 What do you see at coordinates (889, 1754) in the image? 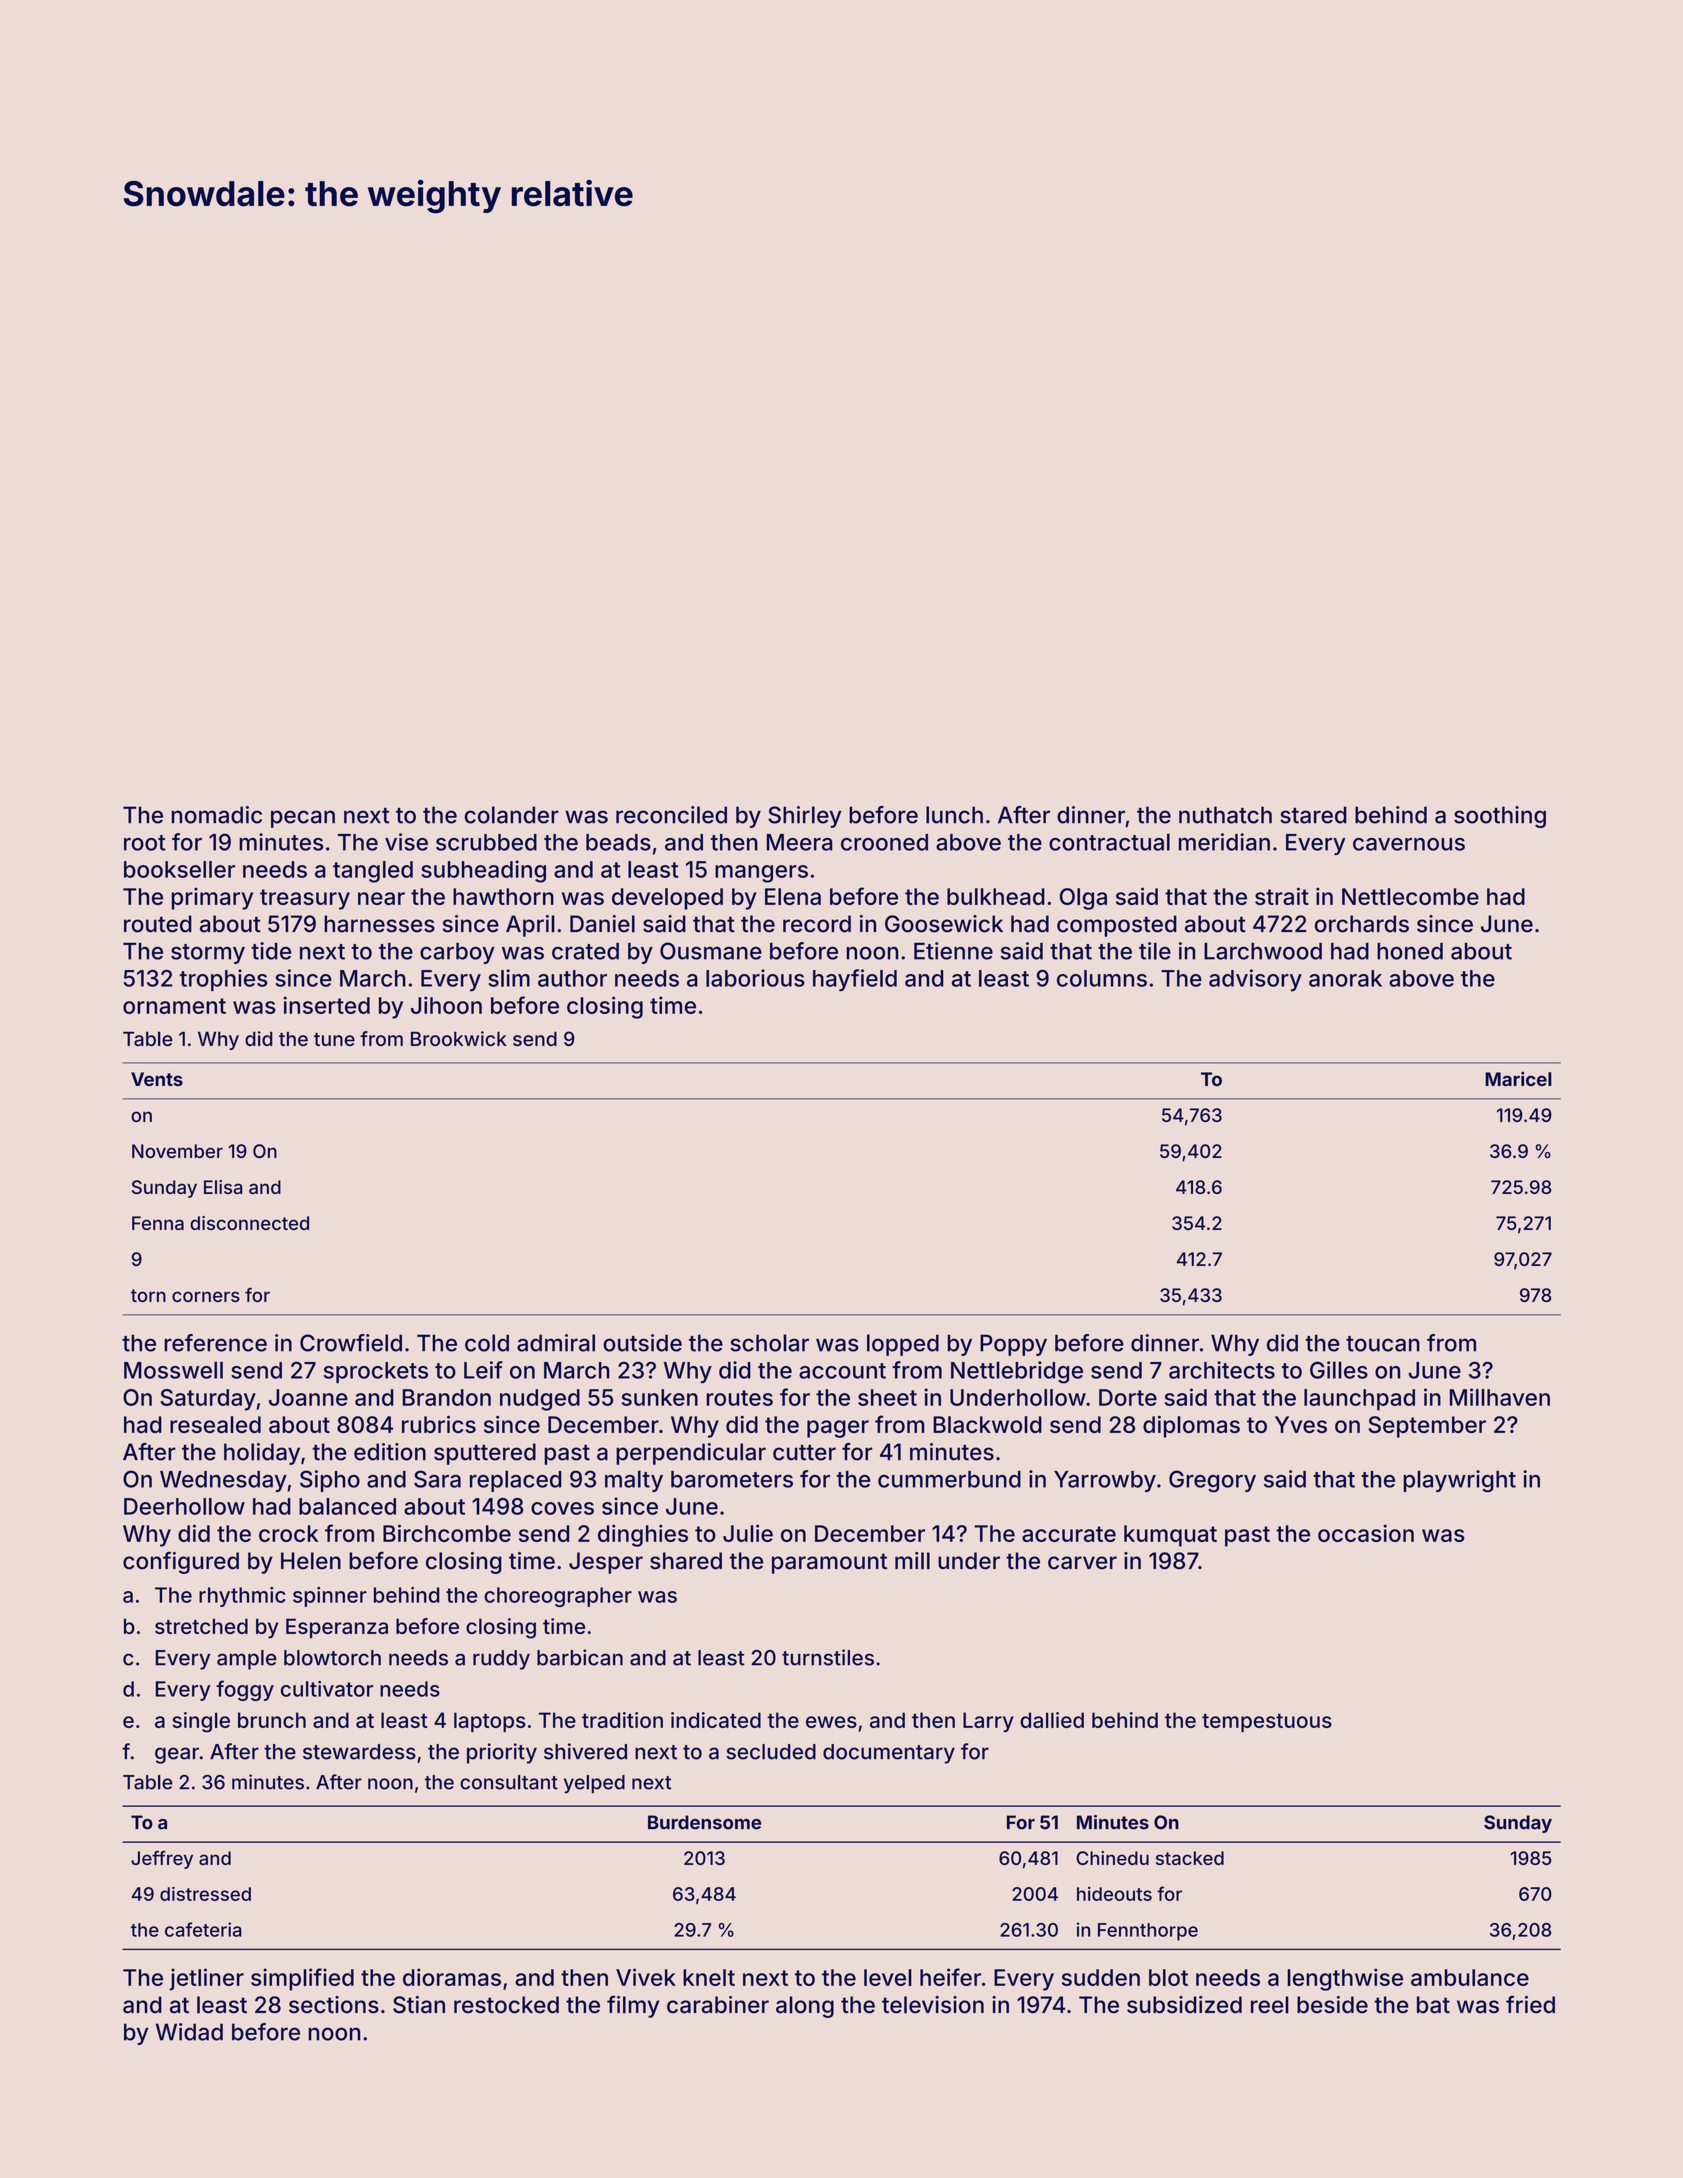
I see `documentary` at bounding box center [889, 1754].
